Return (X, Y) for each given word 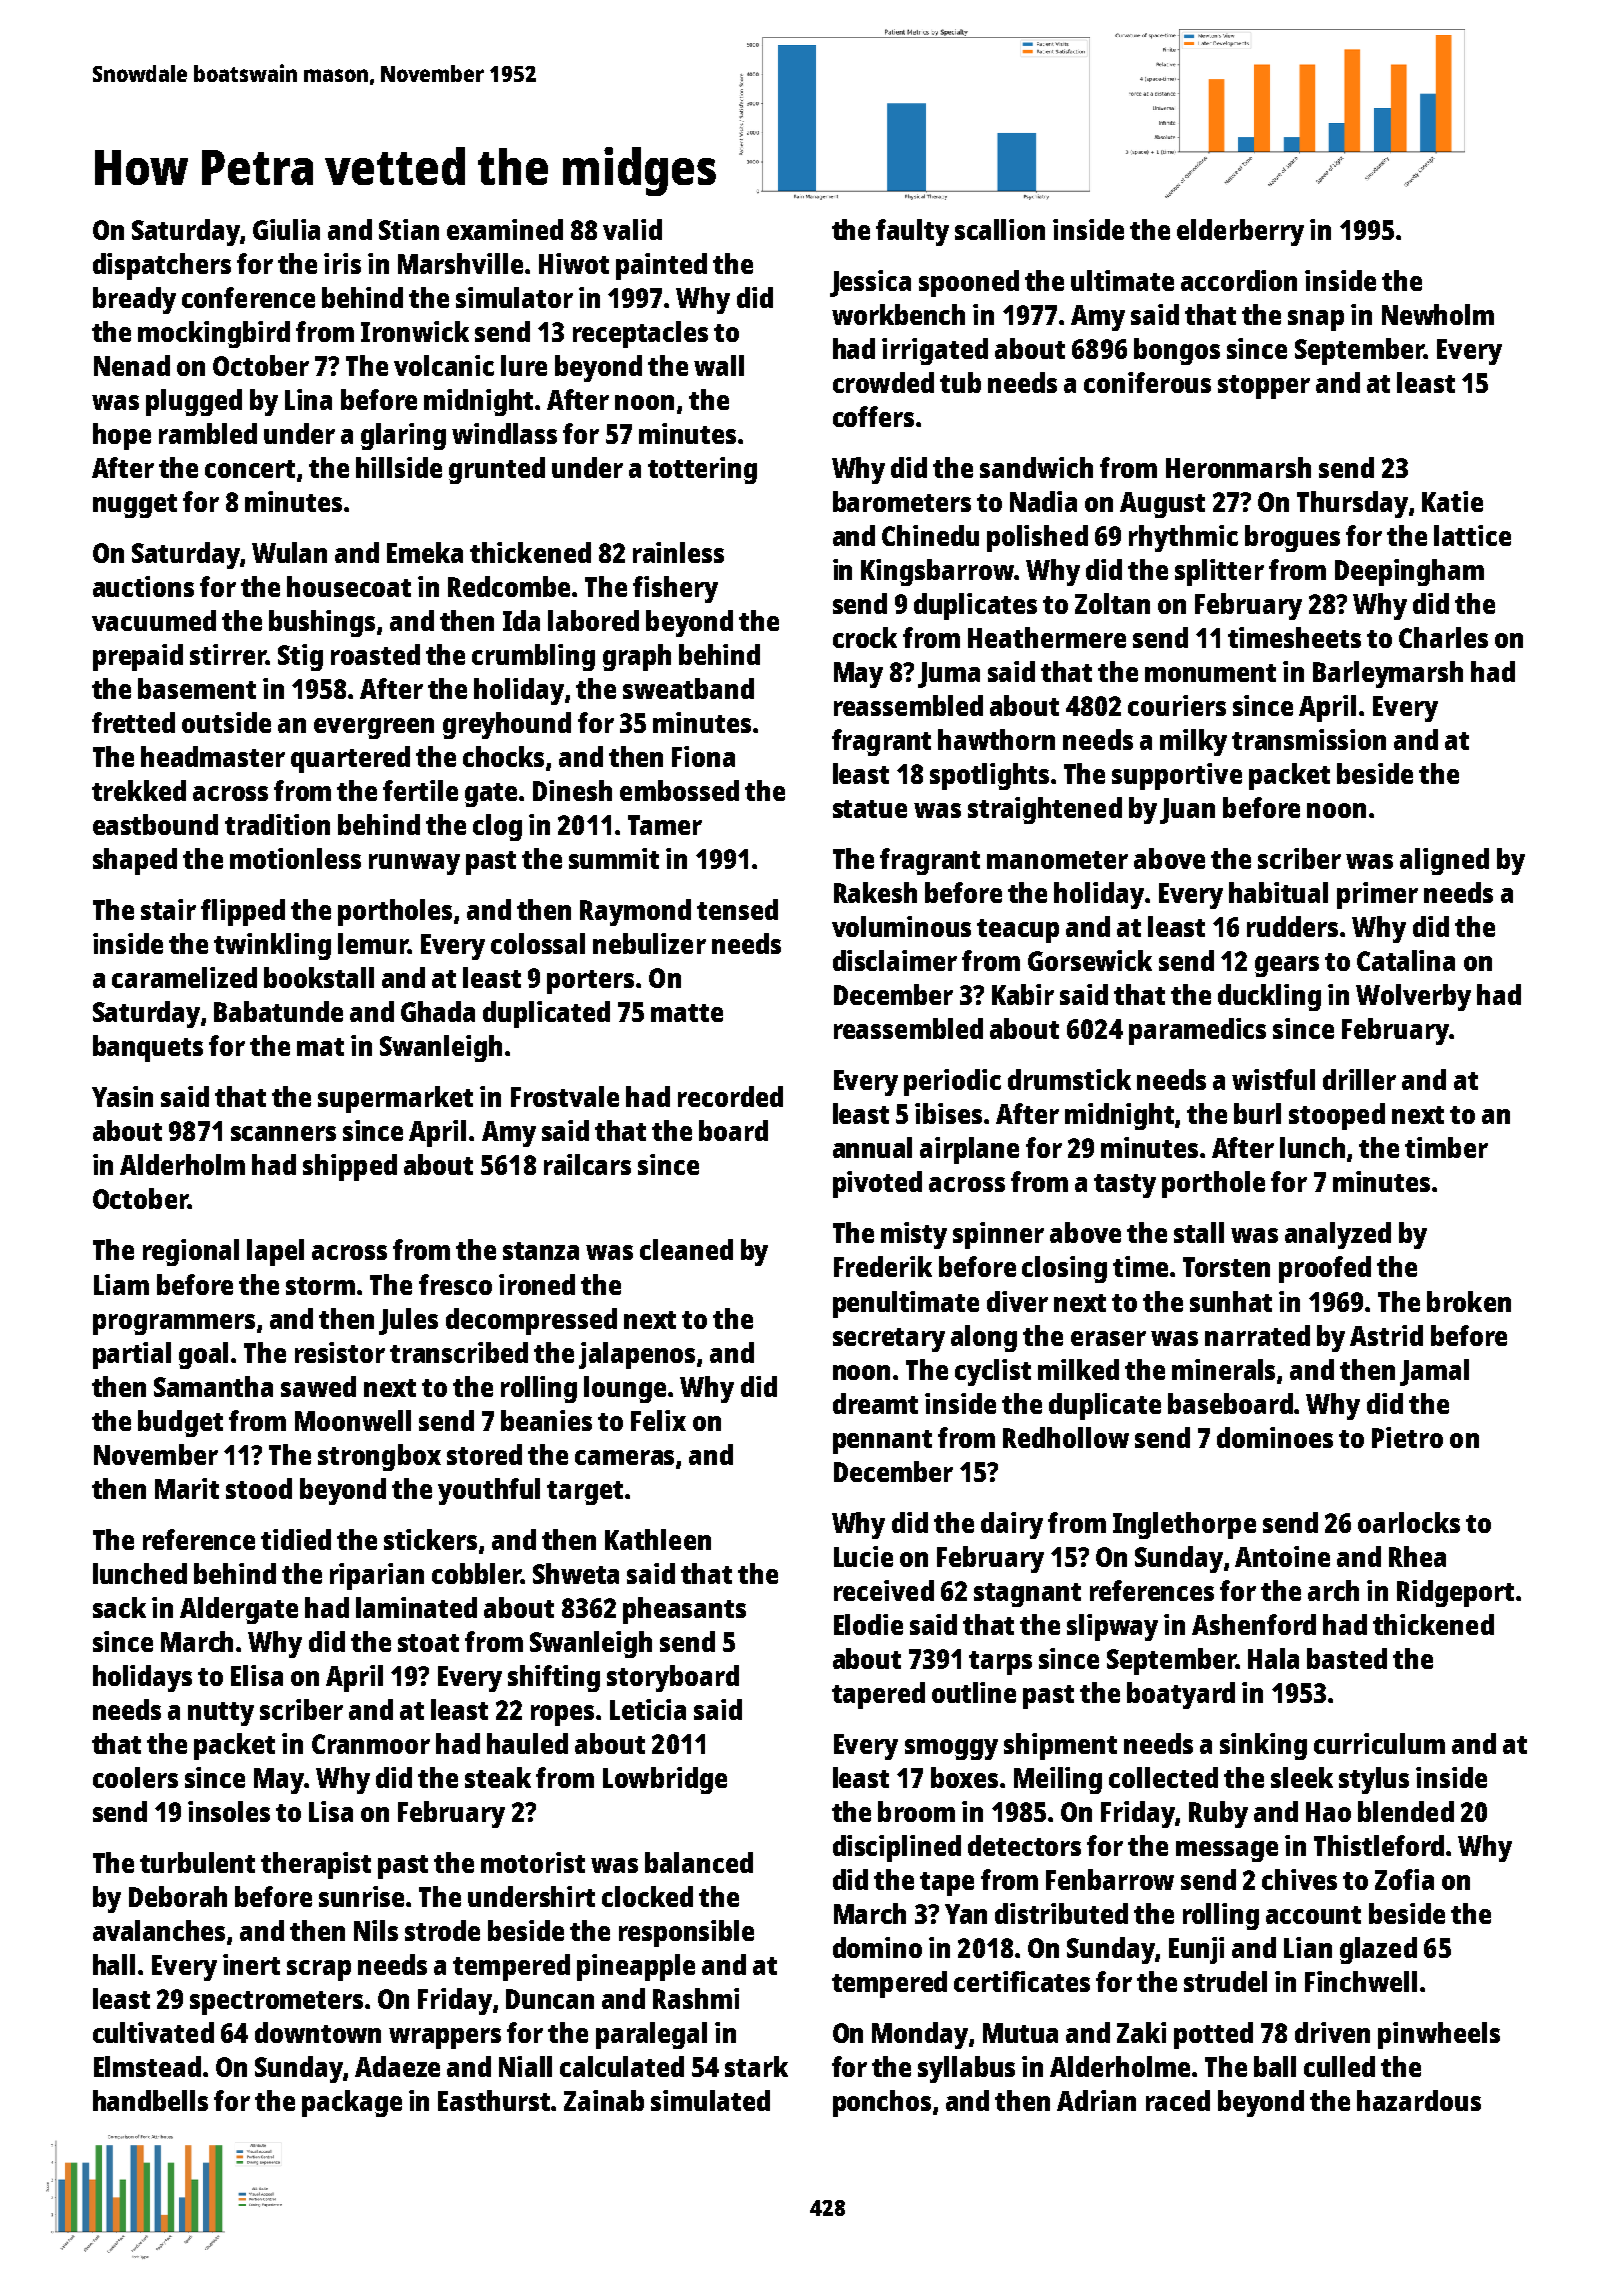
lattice (1472, 535)
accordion (1239, 280)
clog (497, 827)
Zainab (604, 2100)
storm (320, 1286)
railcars (587, 1164)
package (352, 2103)
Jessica (870, 283)
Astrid (1386, 1335)
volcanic (444, 365)
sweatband (688, 688)
